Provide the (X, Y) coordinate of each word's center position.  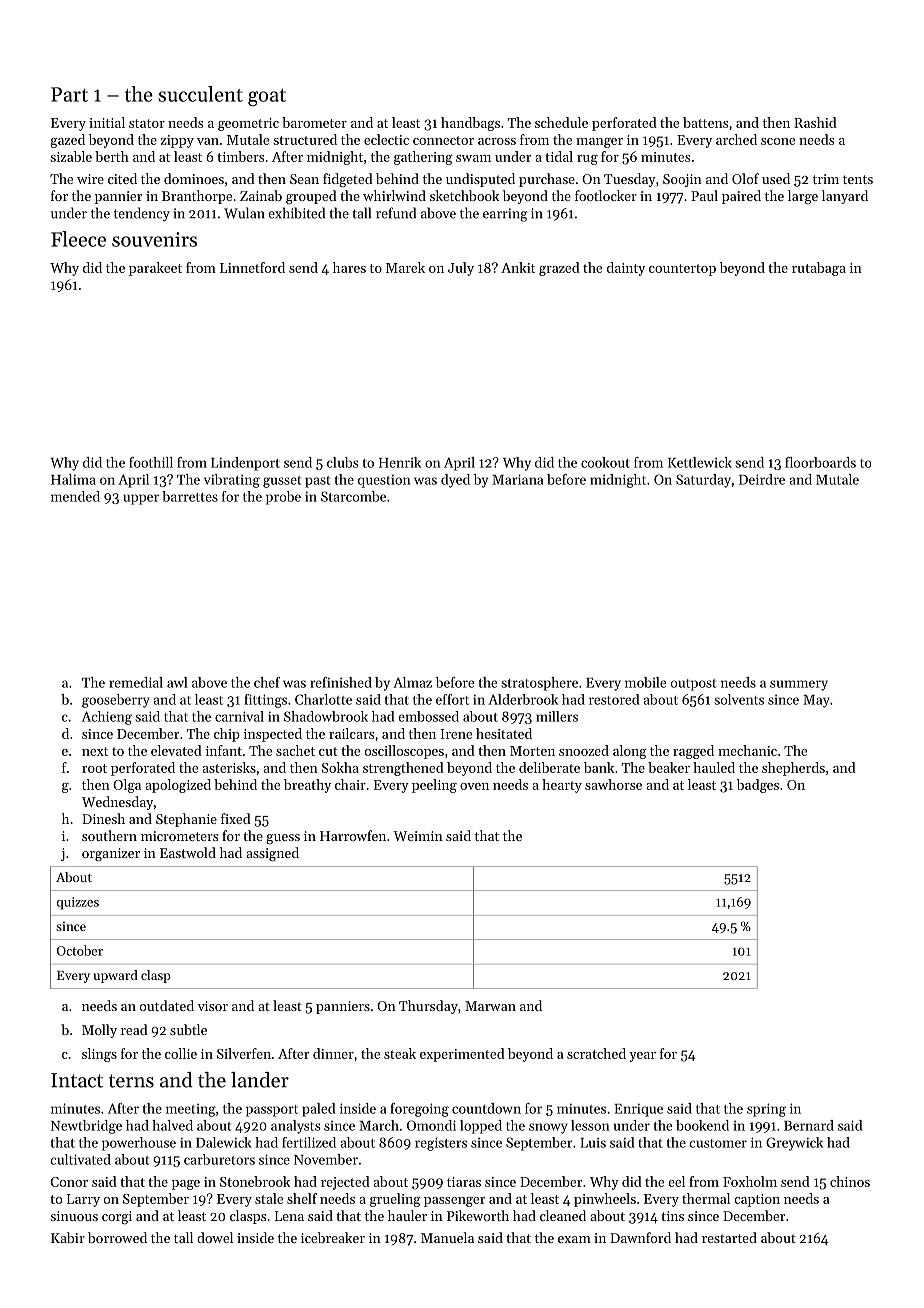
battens (705, 122)
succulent (200, 94)
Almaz (412, 682)
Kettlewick (700, 462)
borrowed (117, 1237)
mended (75, 496)
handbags (470, 124)
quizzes (78, 903)
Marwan (490, 1006)
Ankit (518, 267)
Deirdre (762, 479)
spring (766, 1110)
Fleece (78, 239)
